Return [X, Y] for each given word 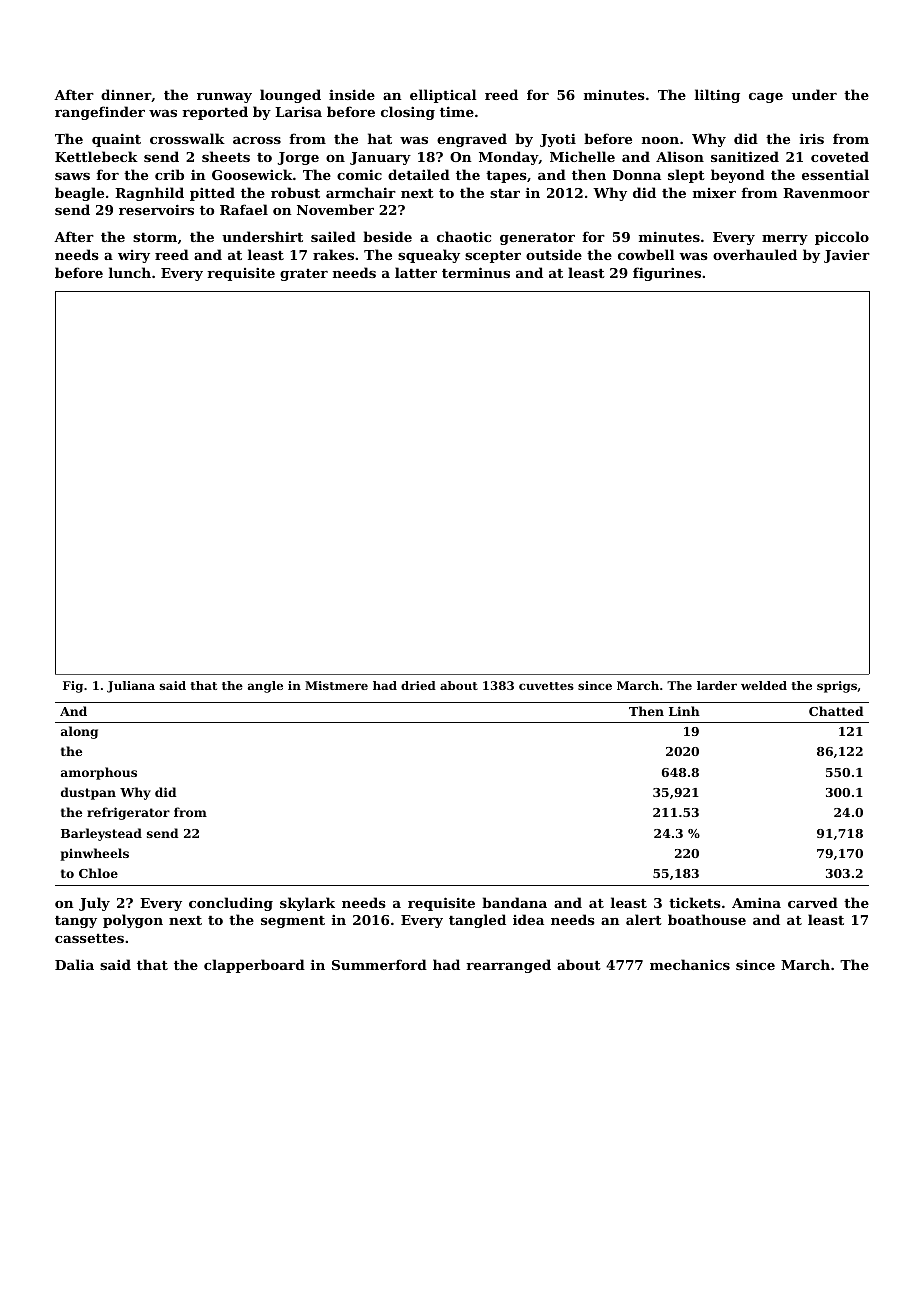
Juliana [131, 687]
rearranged [508, 966]
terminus [476, 272]
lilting [717, 96]
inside [352, 94]
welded [764, 685]
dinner [126, 94]
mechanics [690, 964]
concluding [231, 904]
